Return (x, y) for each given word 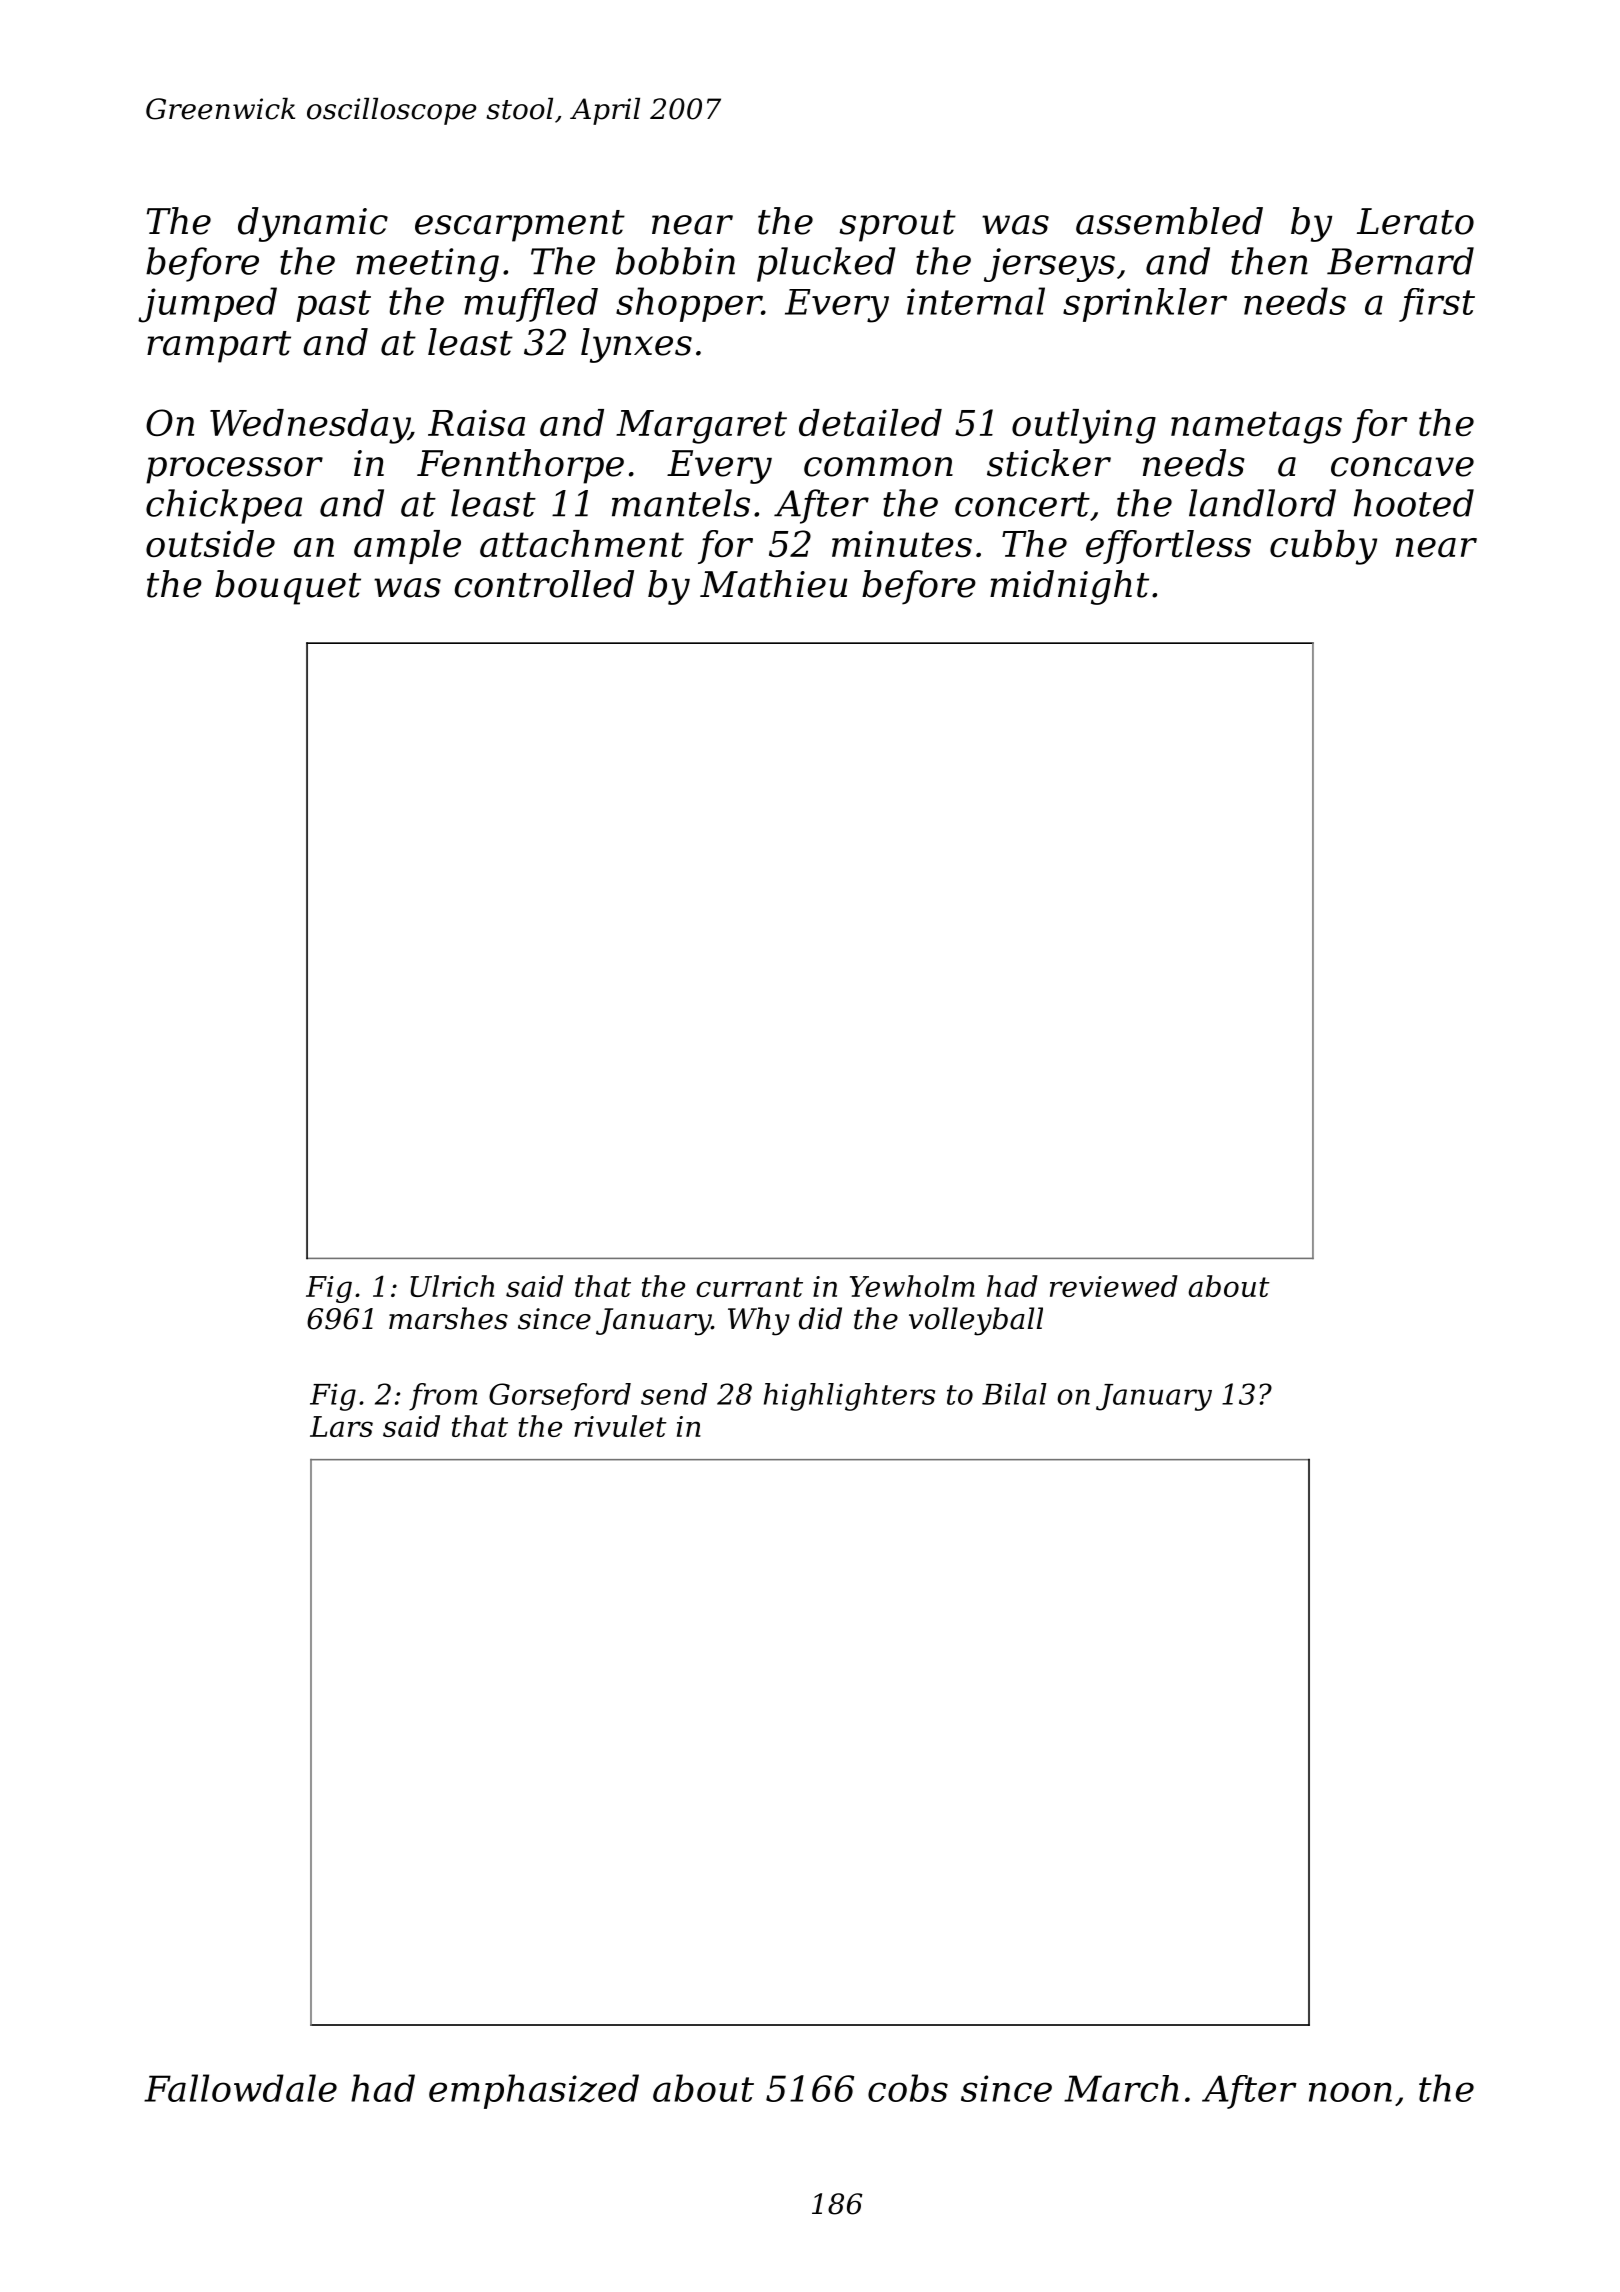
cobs (908, 2088)
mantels (681, 503)
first (1437, 305)
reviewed (1114, 1286)
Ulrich (452, 1286)
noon (1350, 2092)
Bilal (1014, 1394)
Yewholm (912, 1286)
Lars (341, 1426)
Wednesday (309, 426)
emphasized (534, 2091)
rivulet (620, 1426)
